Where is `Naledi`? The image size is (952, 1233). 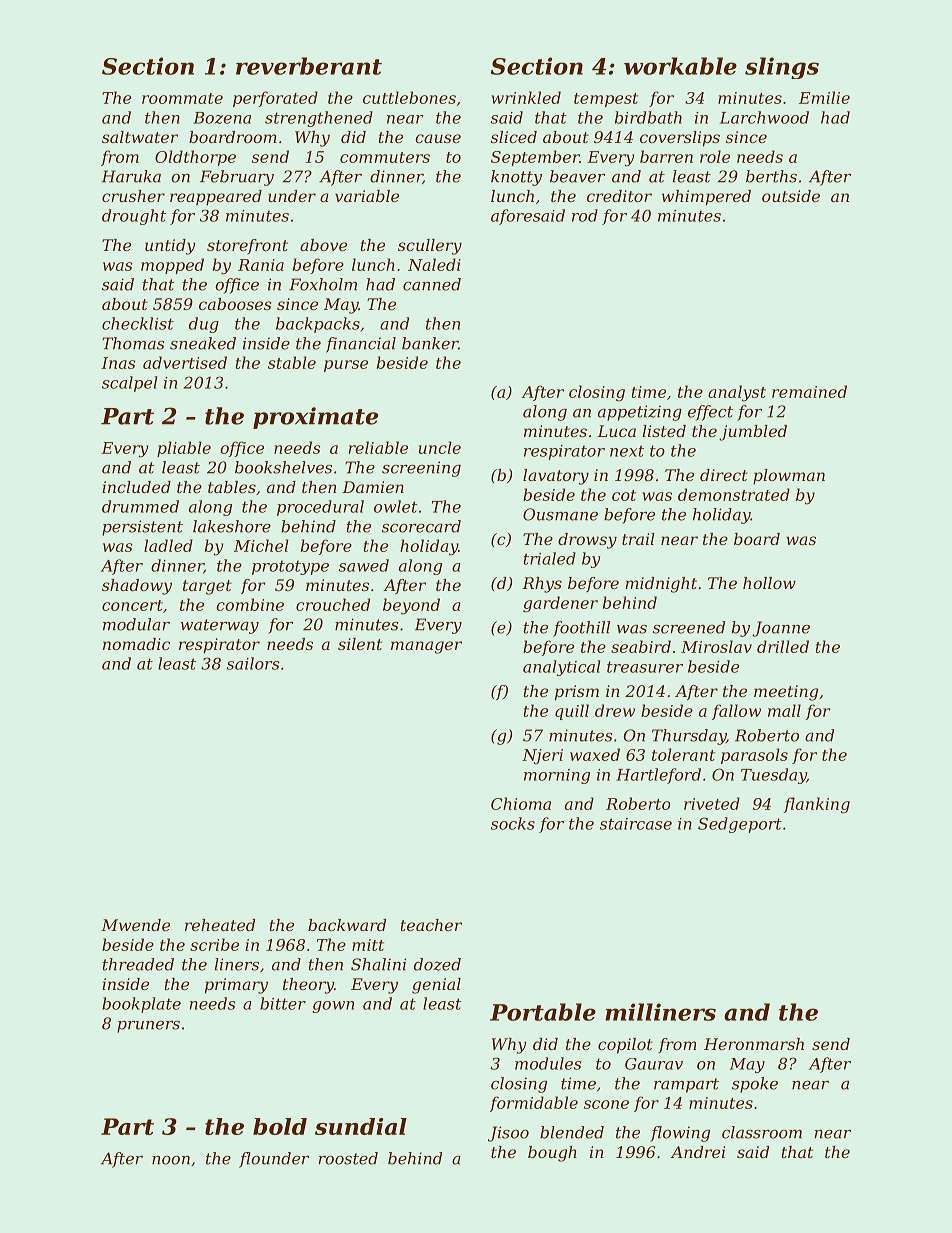
Naledi is located at coordinates (434, 264).
